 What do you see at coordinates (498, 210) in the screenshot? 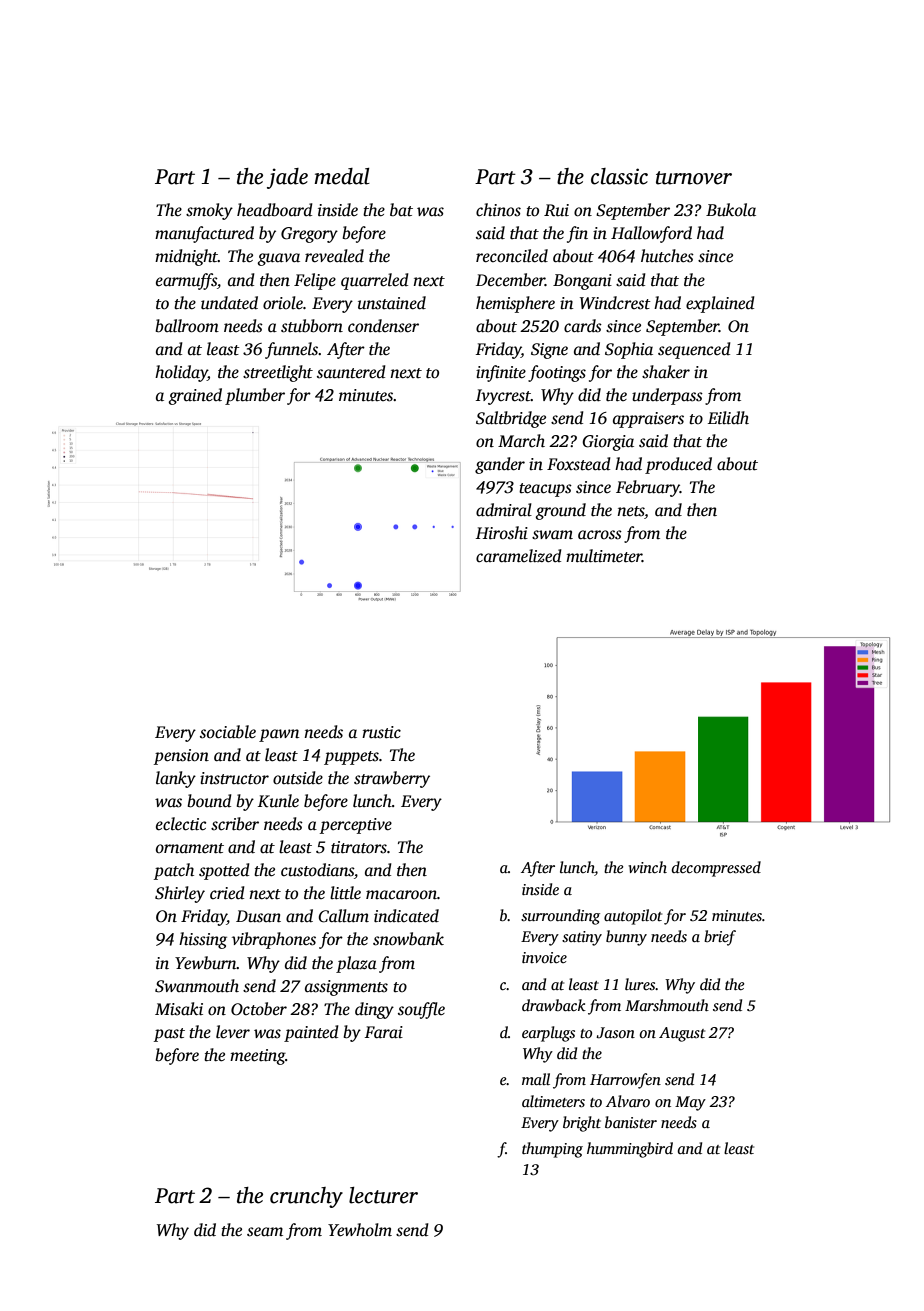
I see `chinos` at bounding box center [498, 210].
